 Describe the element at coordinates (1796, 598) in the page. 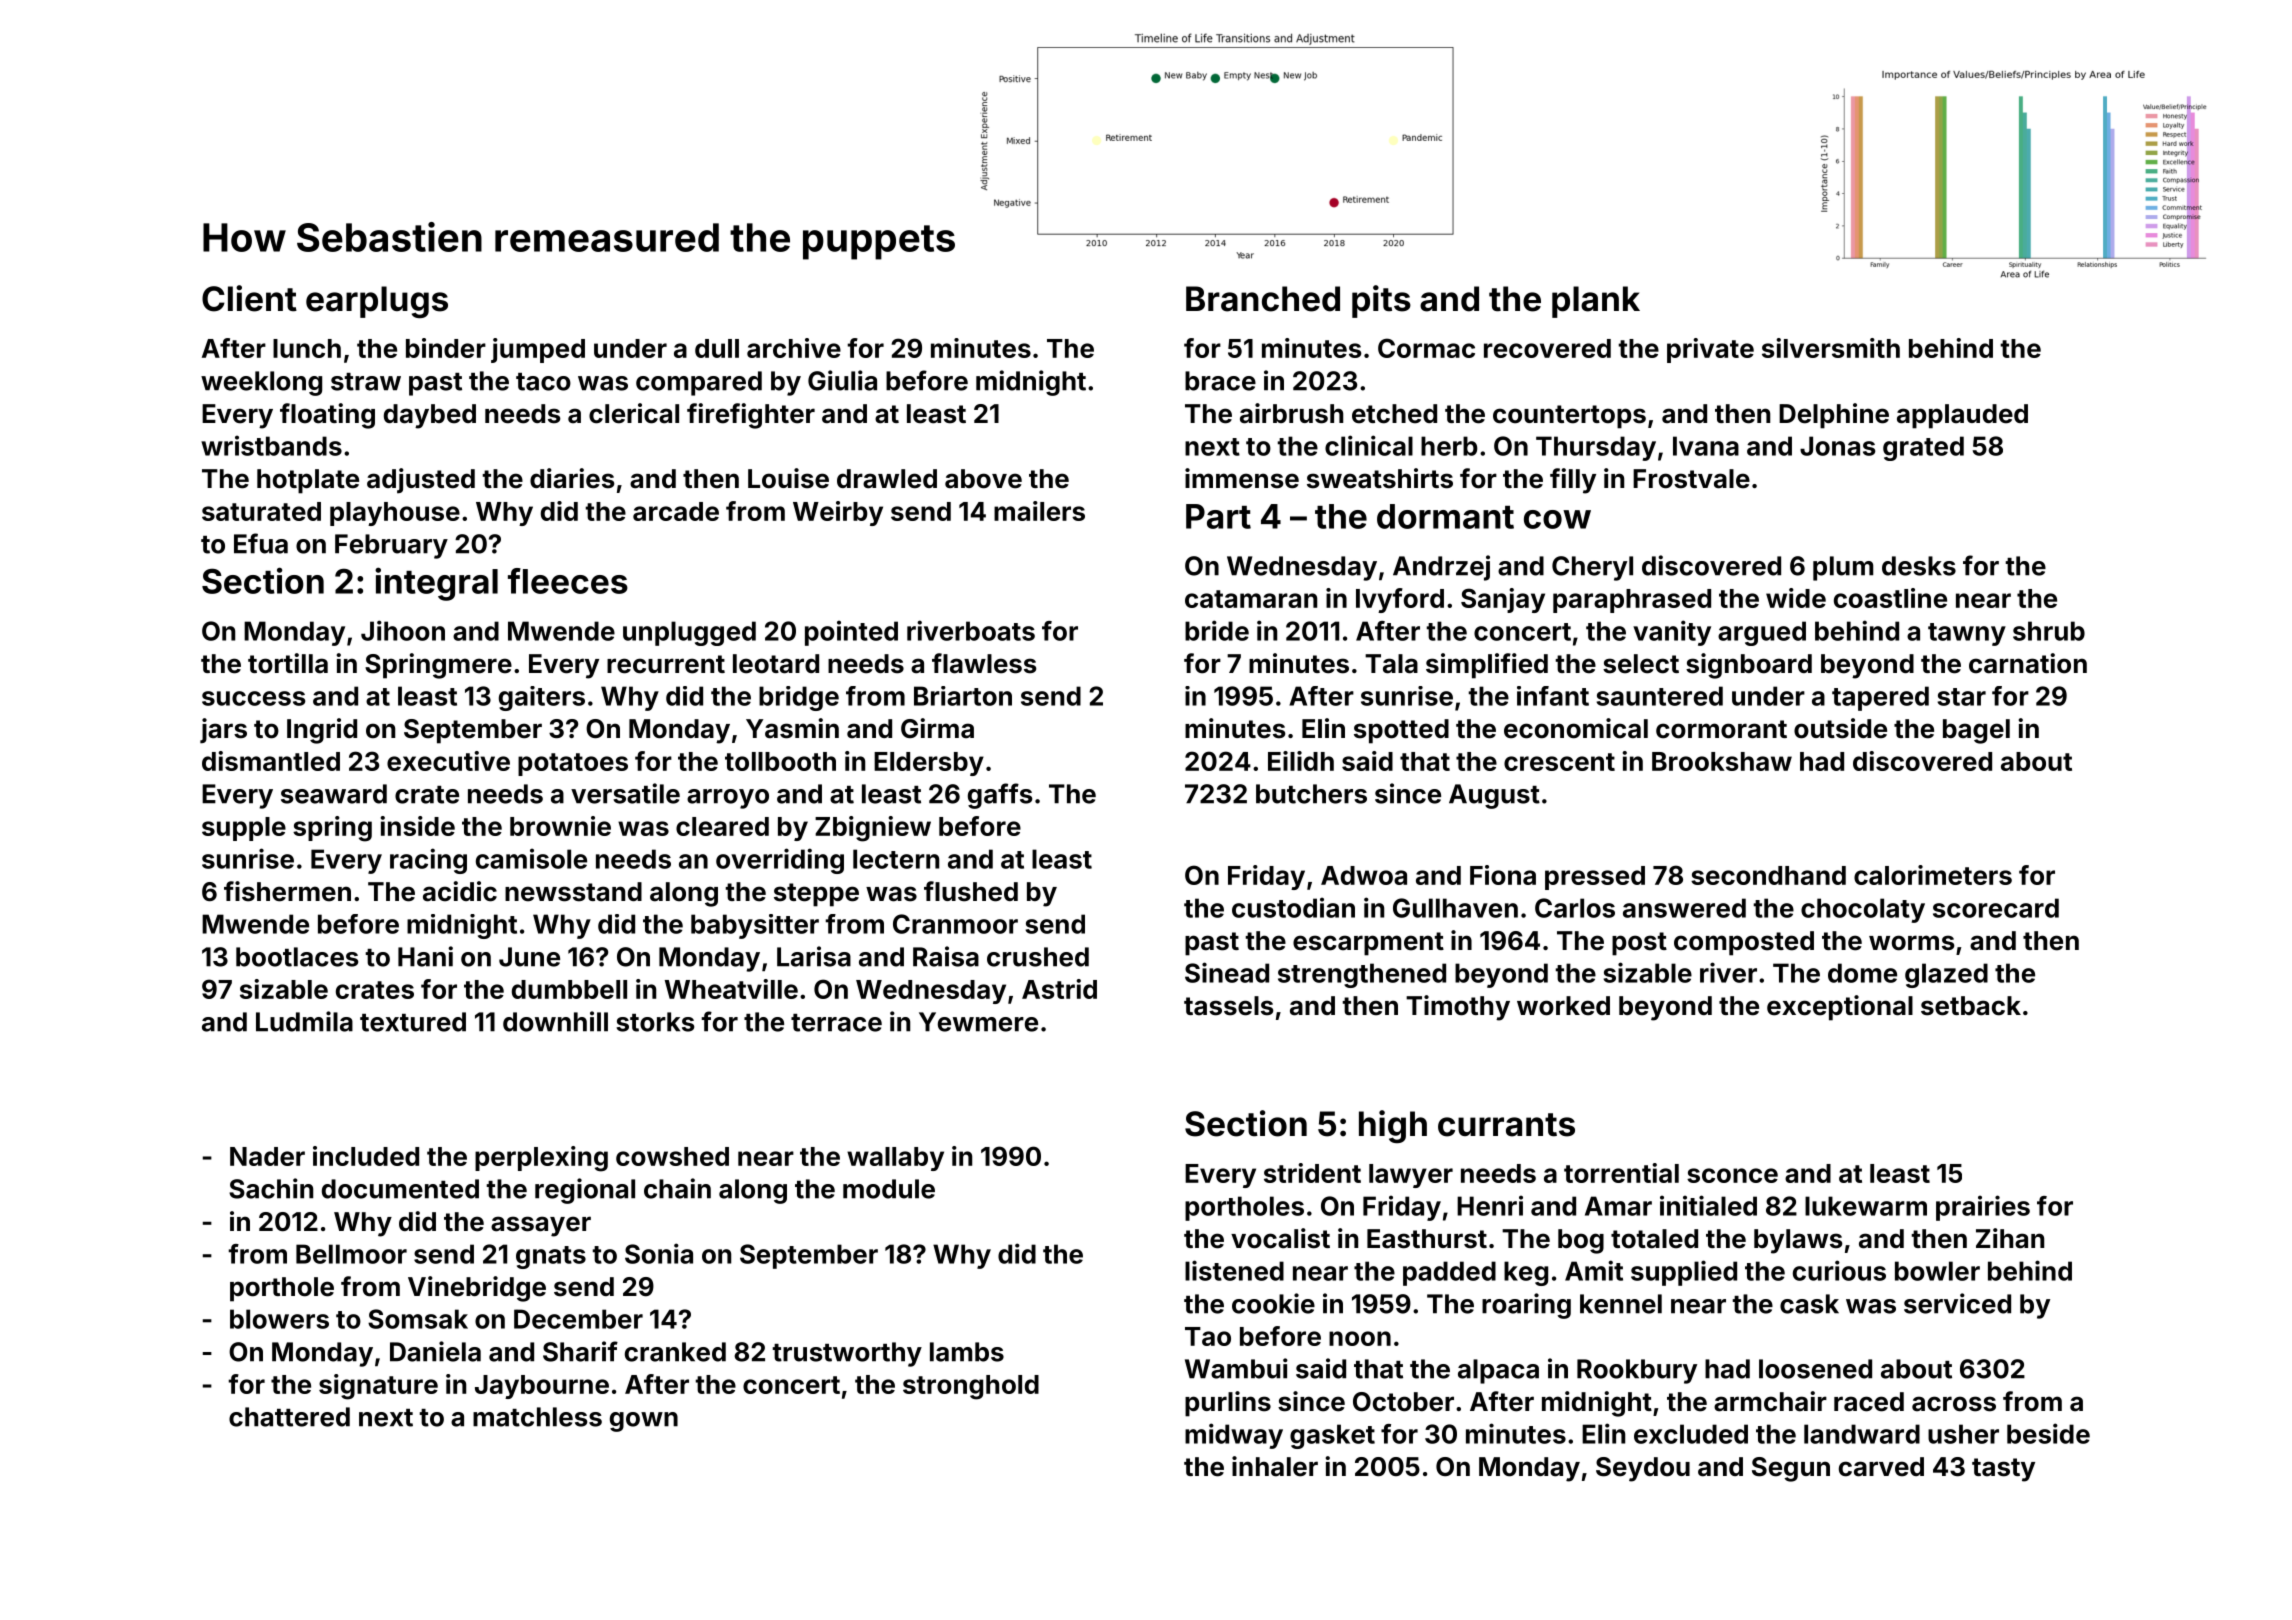

I see `wide` at that location.
